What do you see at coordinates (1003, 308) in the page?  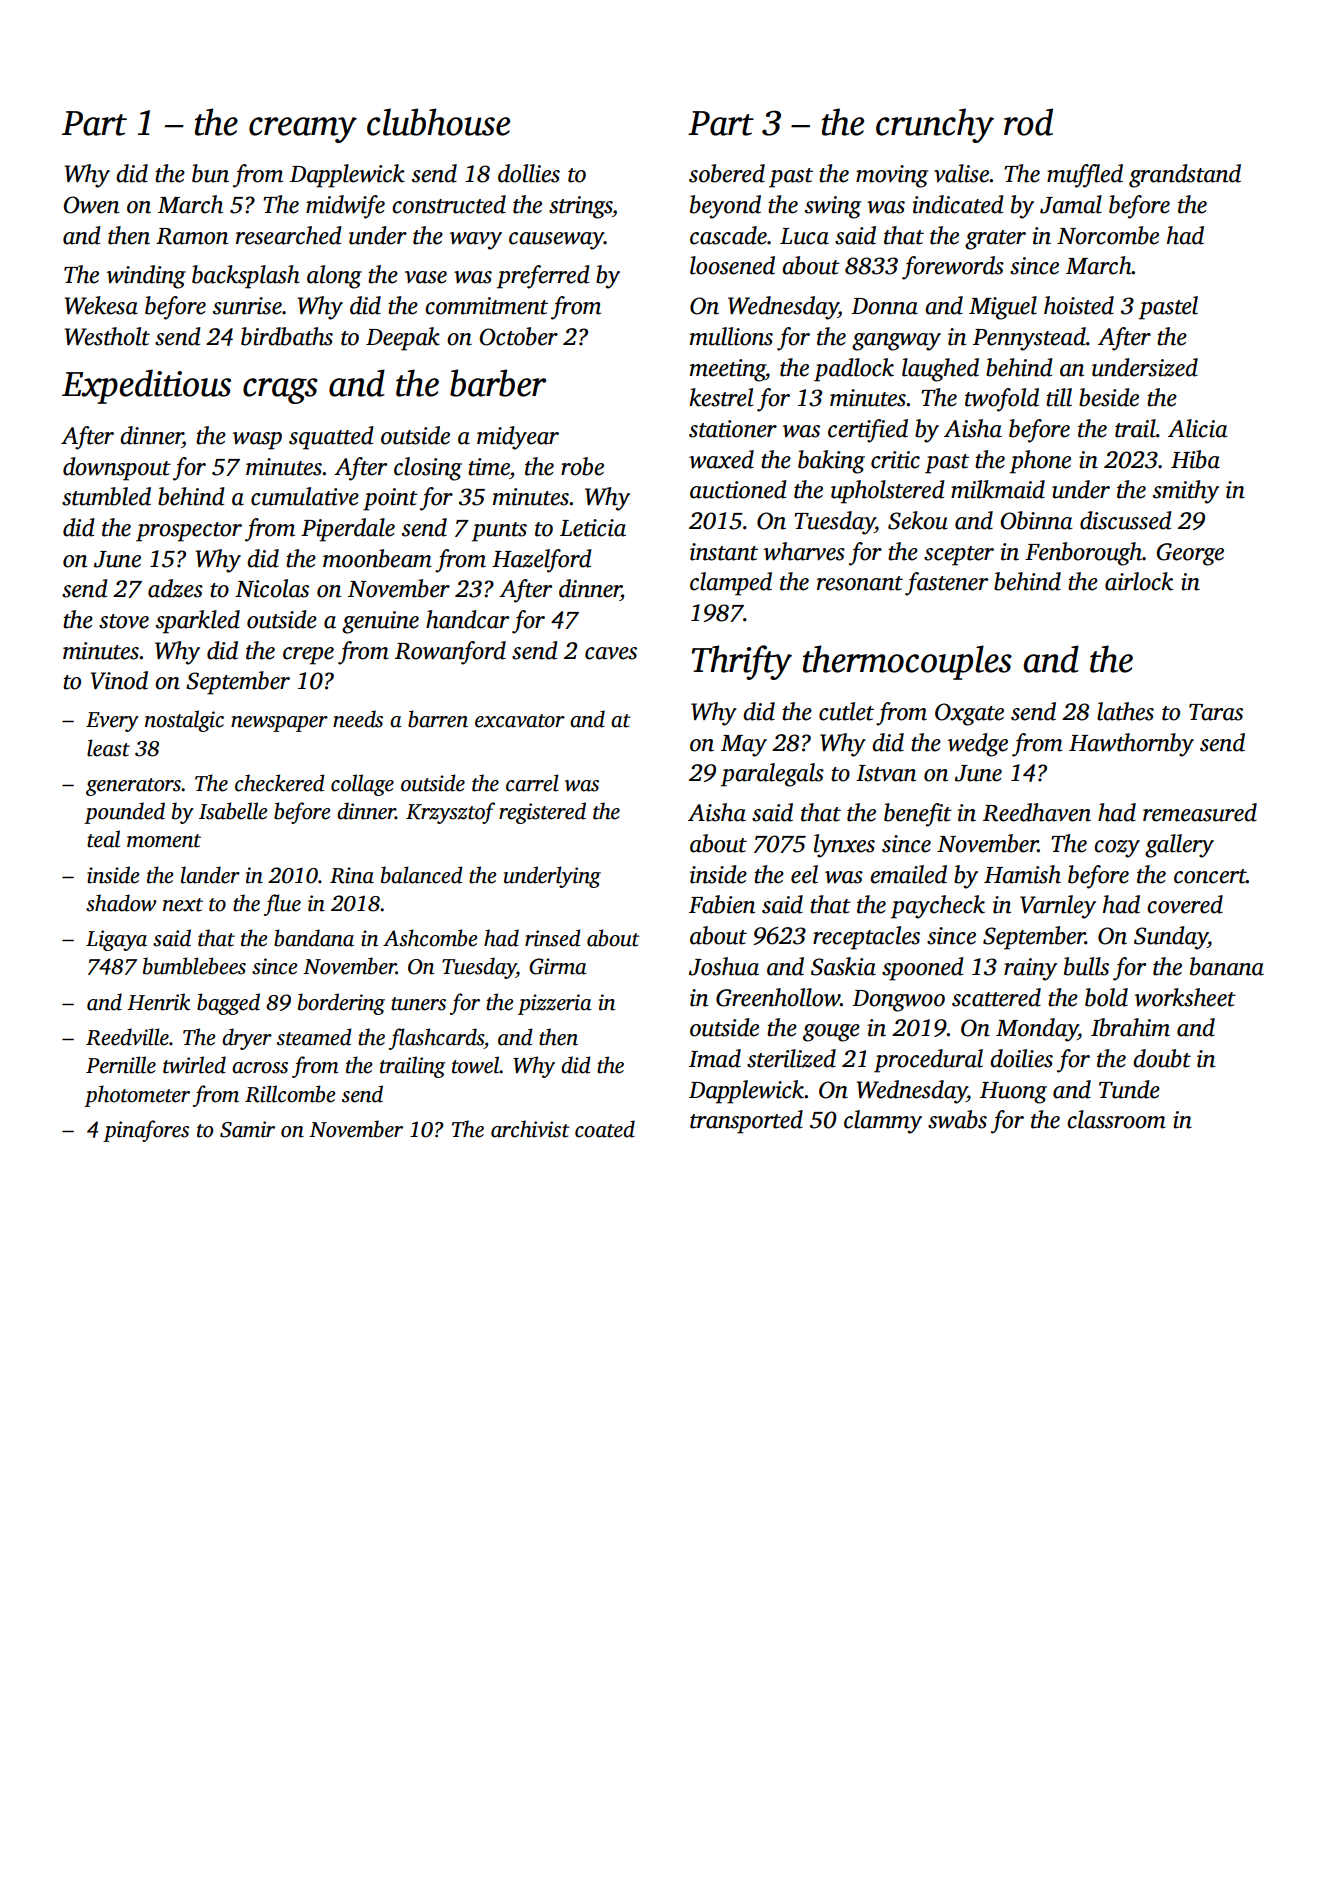 I see `Miguel` at bounding box center [1003, 308].
